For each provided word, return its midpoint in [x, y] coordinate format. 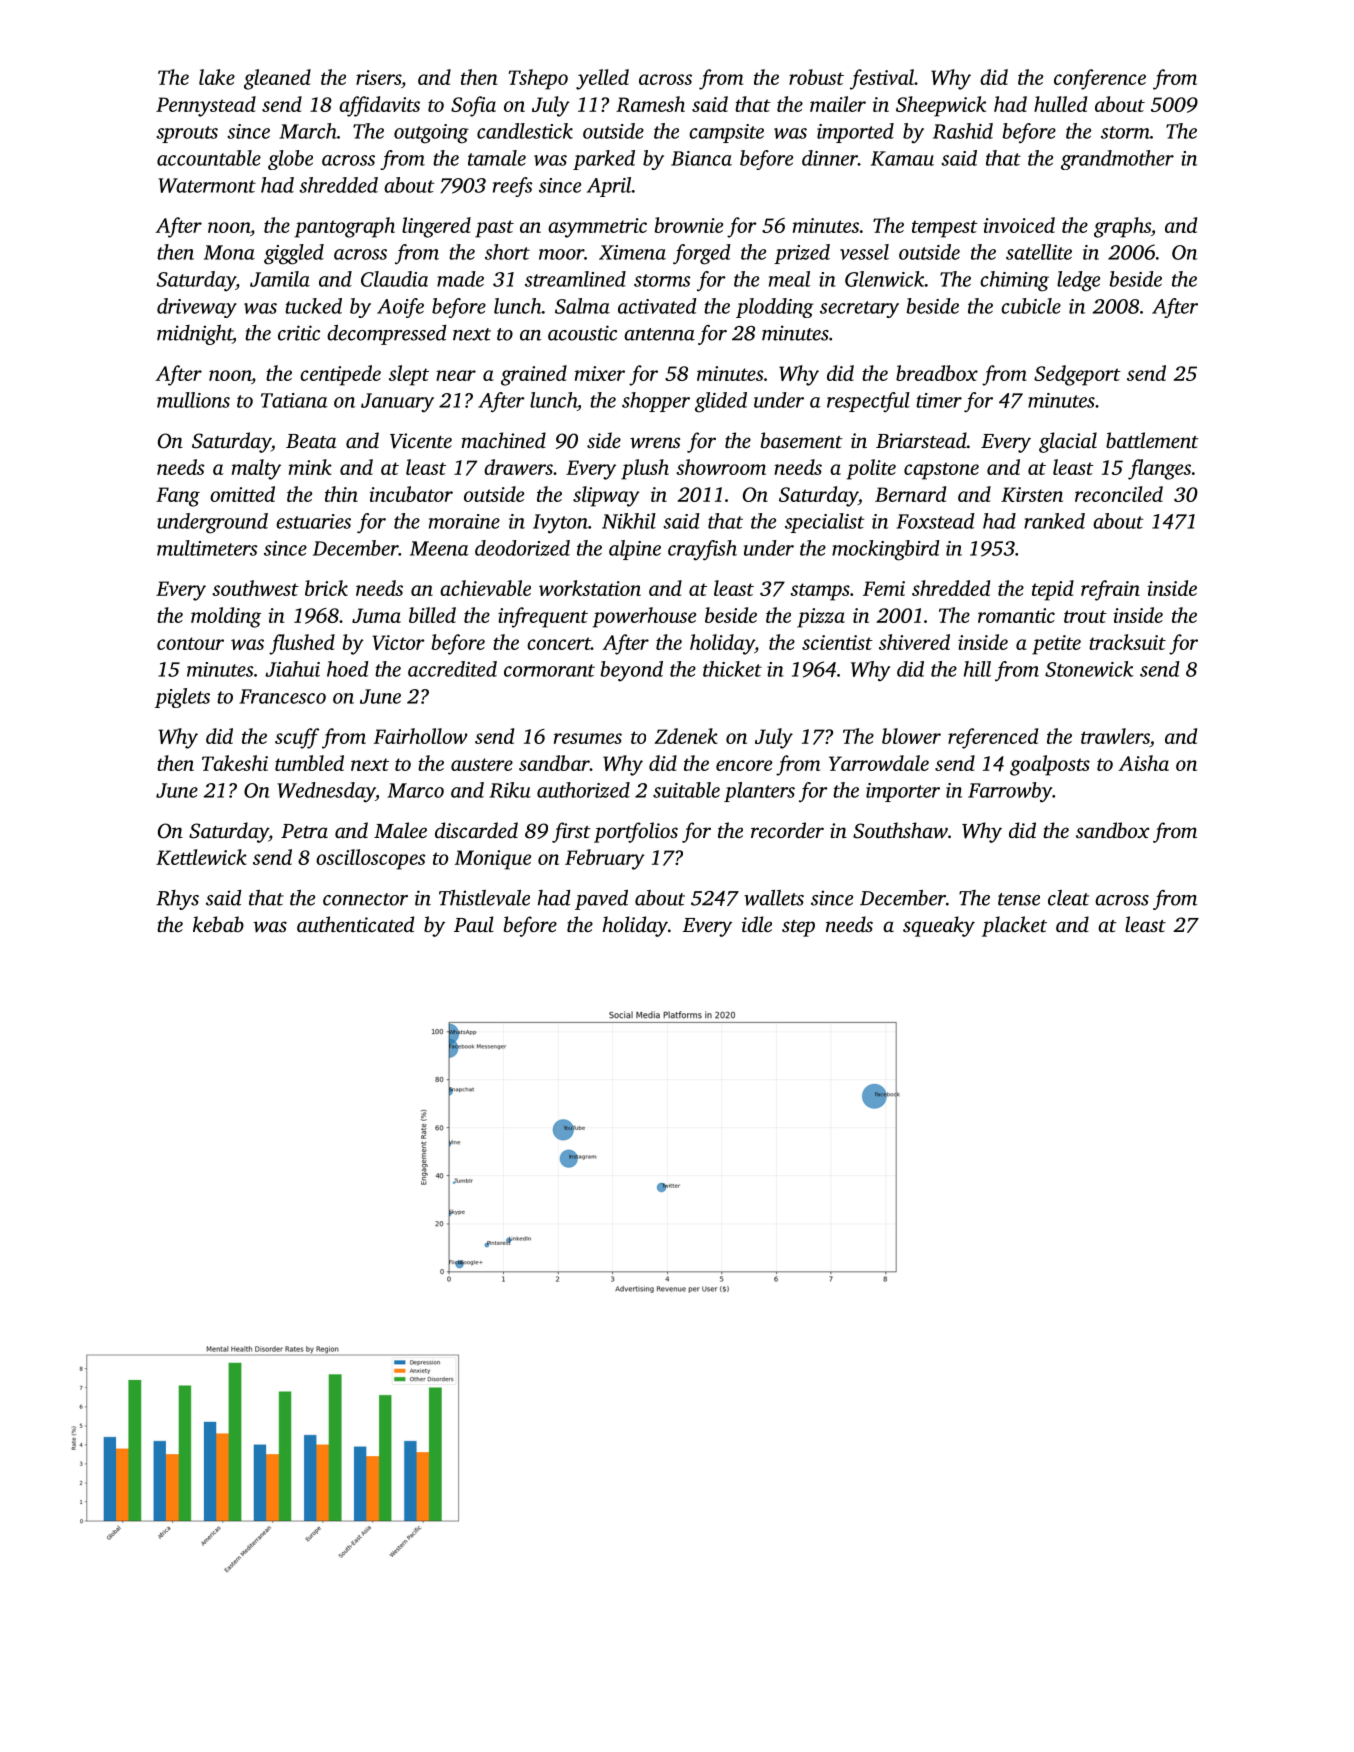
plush [645, 469]
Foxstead [935, 521]
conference [1100, 79]
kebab [218, 924]
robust [816, 77]
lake [217, 77]
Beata [311, 441]
